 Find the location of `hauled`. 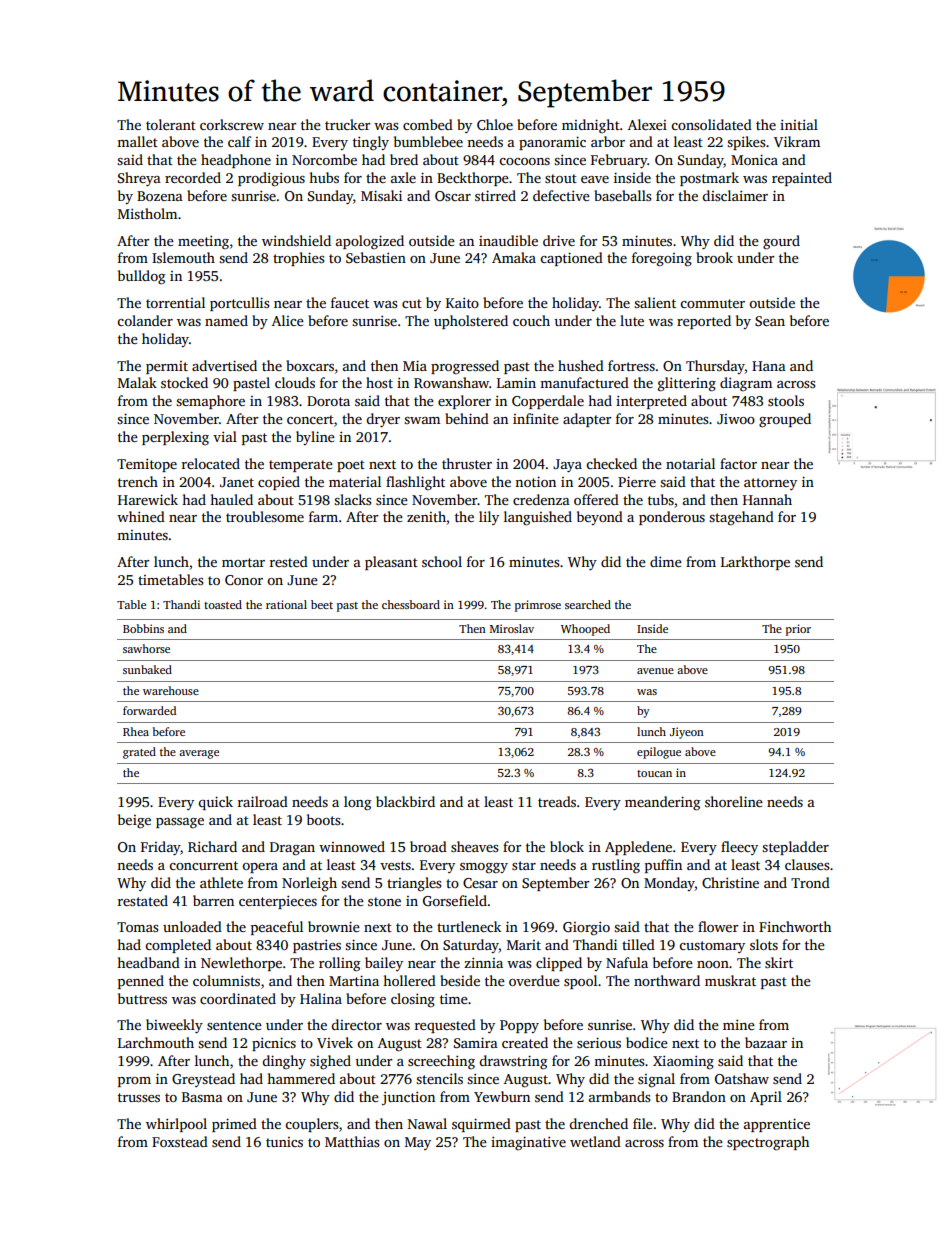

hauled is located at coordinates (231, 499).
